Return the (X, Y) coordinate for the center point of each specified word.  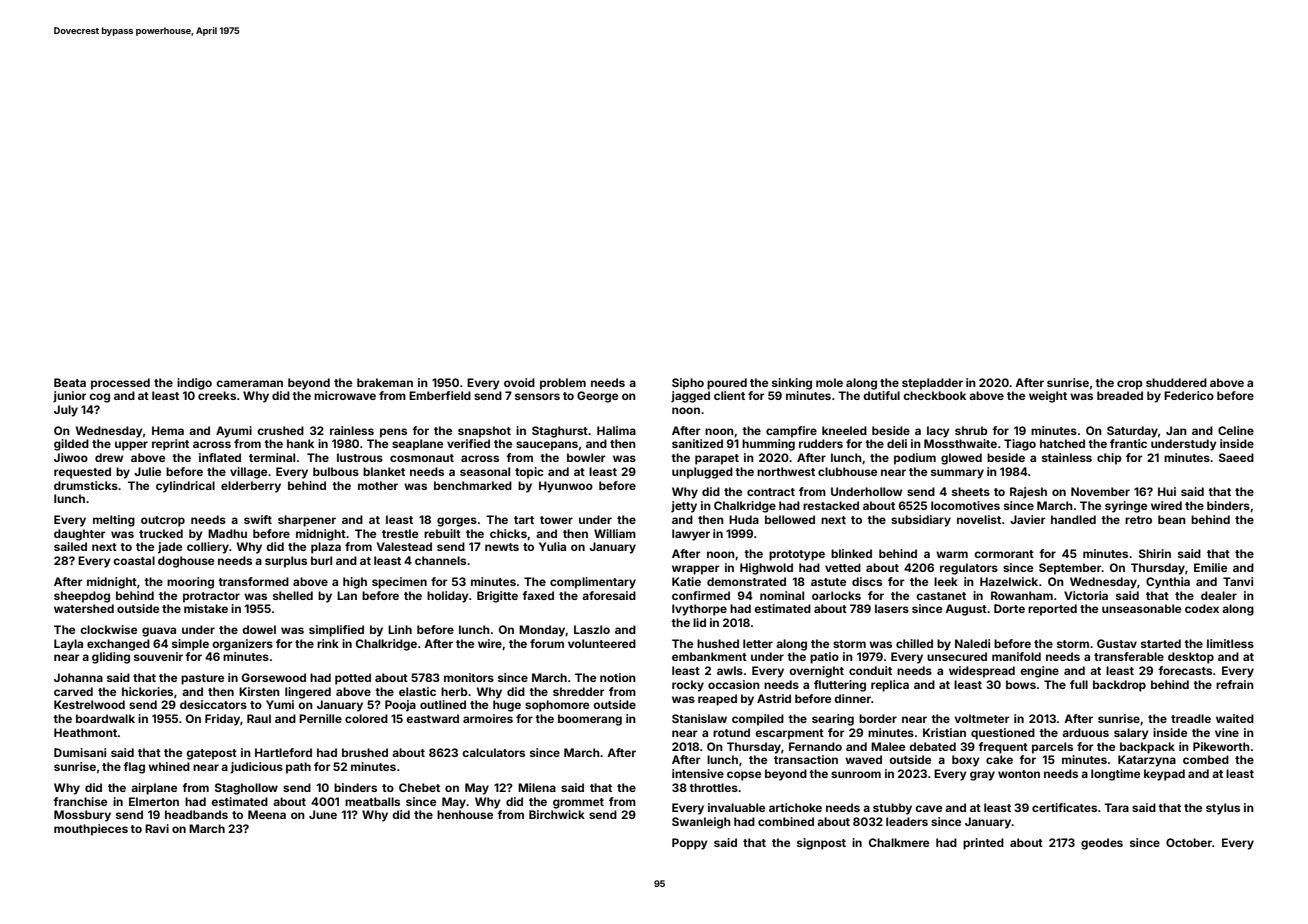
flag (134, 768)
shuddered (1176, 382)
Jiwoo (71, 457)
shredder (579, 691)
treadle (1191, 718)
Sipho (688, 384)
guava (159, 632)
